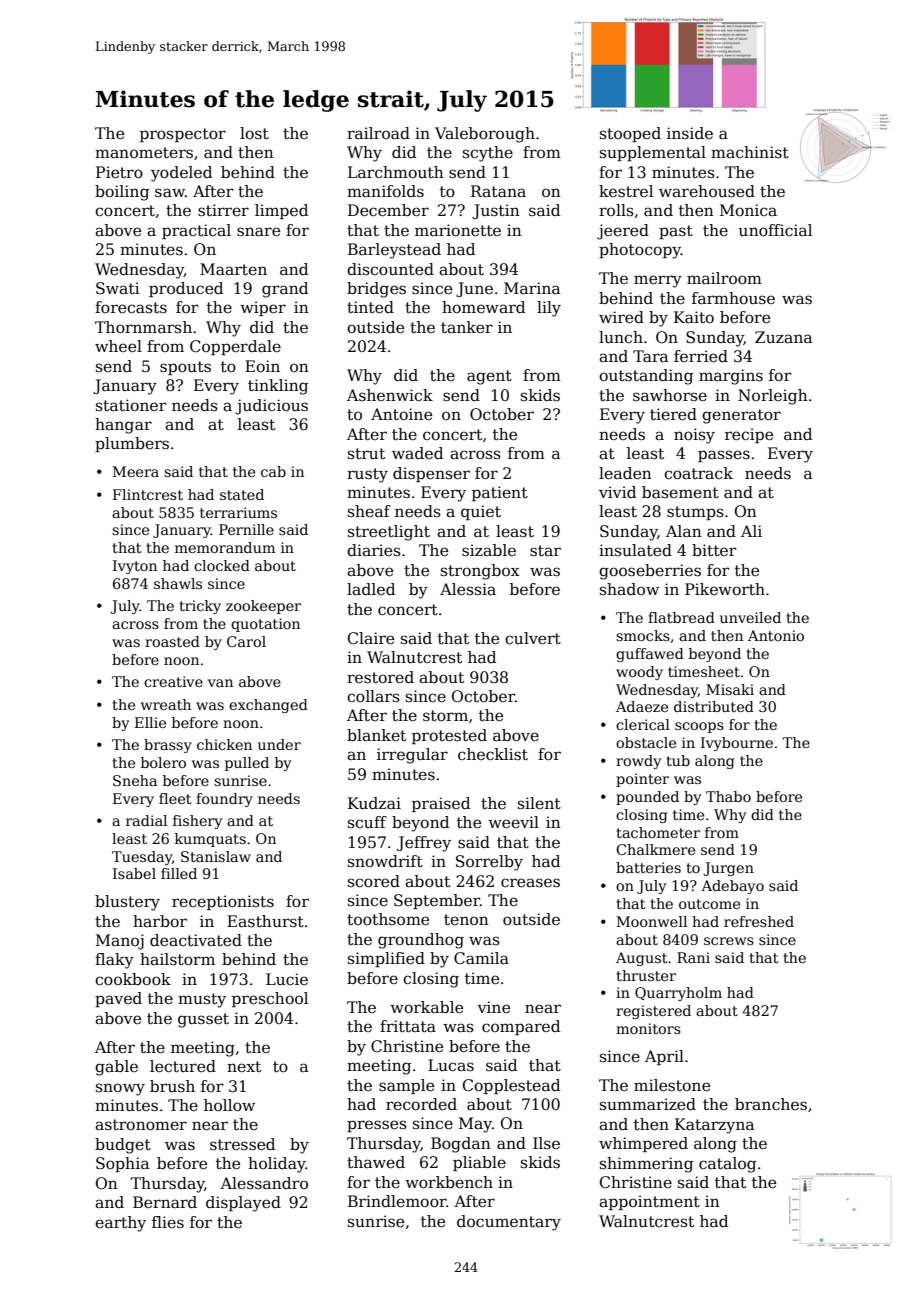 Image resolution: width=908 pixels, height=1316 pixels. Describe the element at coordinates (731, 377) in the screenshot. I see `margins` at that location.
